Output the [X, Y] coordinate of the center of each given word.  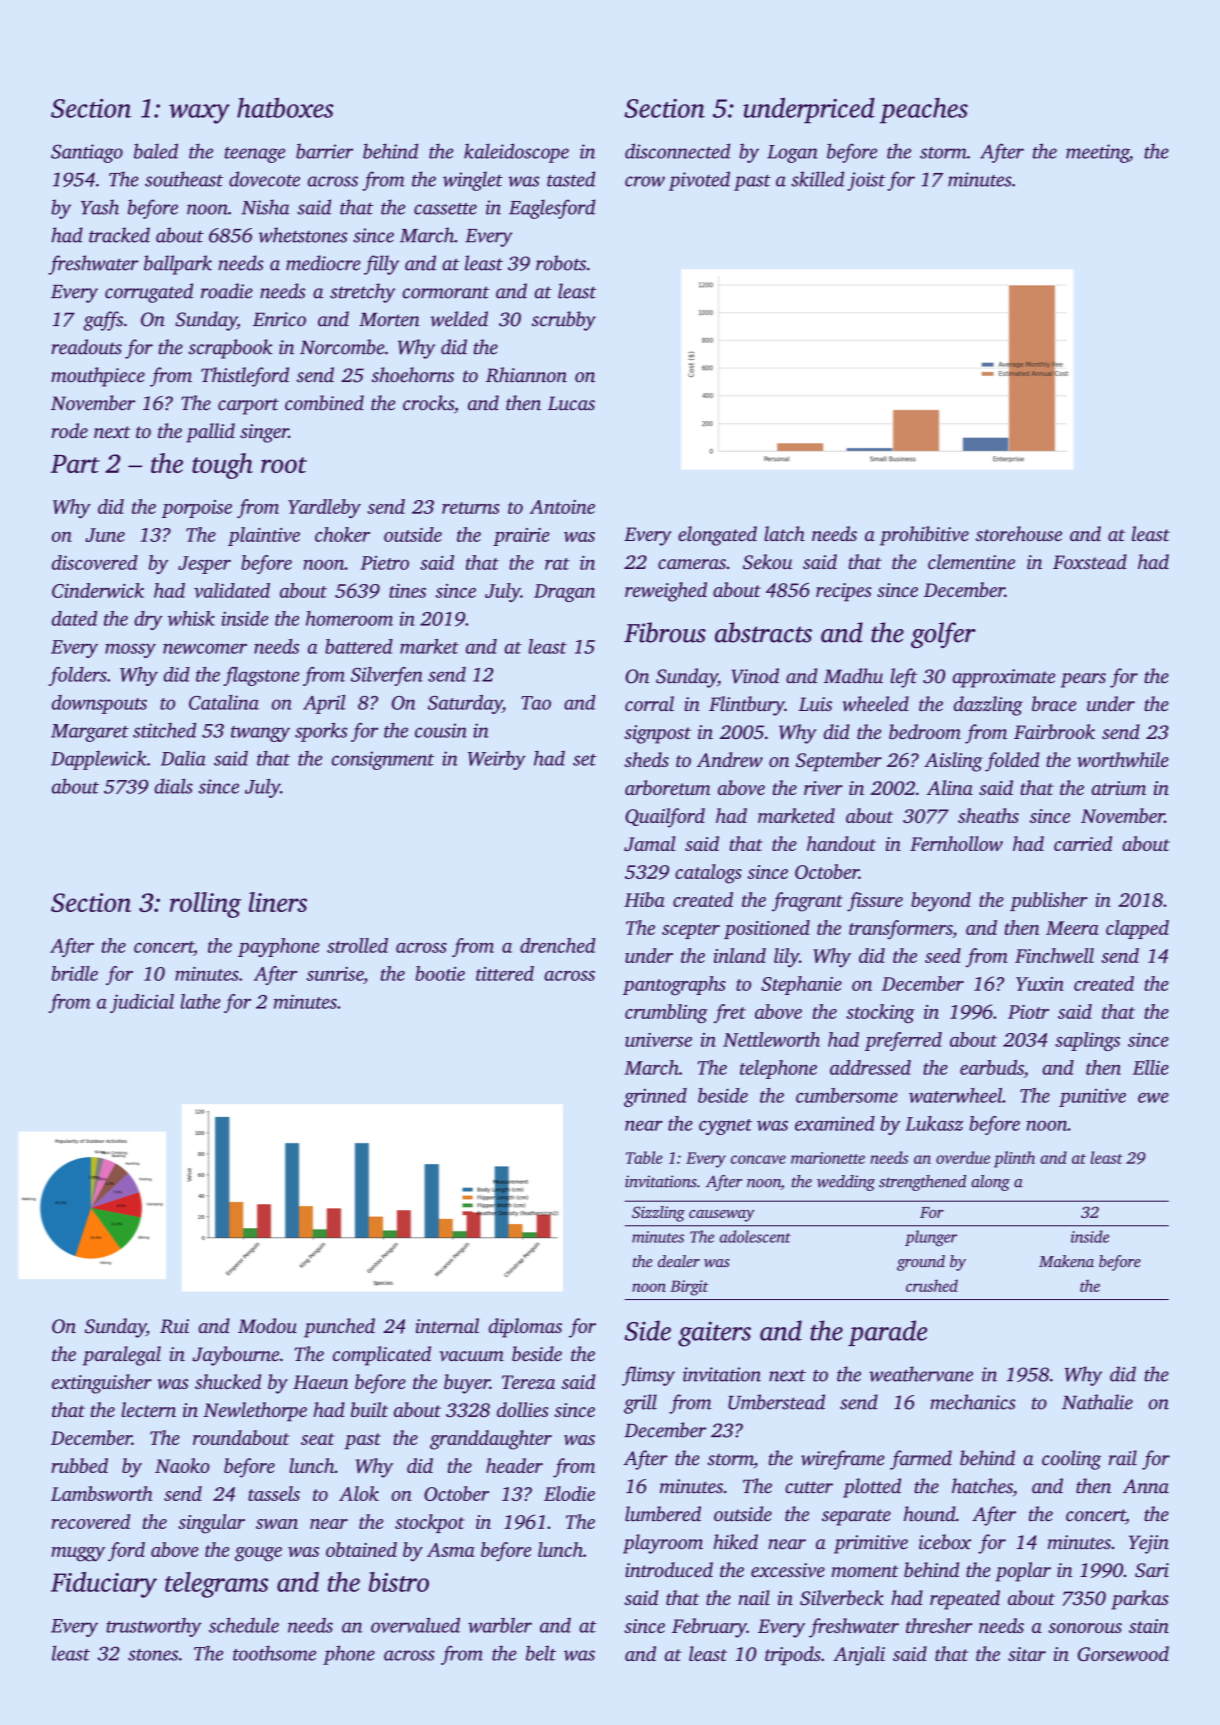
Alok [359, 1493]
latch [784, 533]
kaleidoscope [516, 153]
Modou [267, 1325]
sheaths [988, 815]
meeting [1097, 153]
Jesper [204, 565]
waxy [199, 114]
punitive [1092, 1097]
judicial [142, 1003]
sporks [321, 732]
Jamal [650, 843]
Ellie [1151, 1067]
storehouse [1019, 533]
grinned [655, 1097]
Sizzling [658, 1214]
